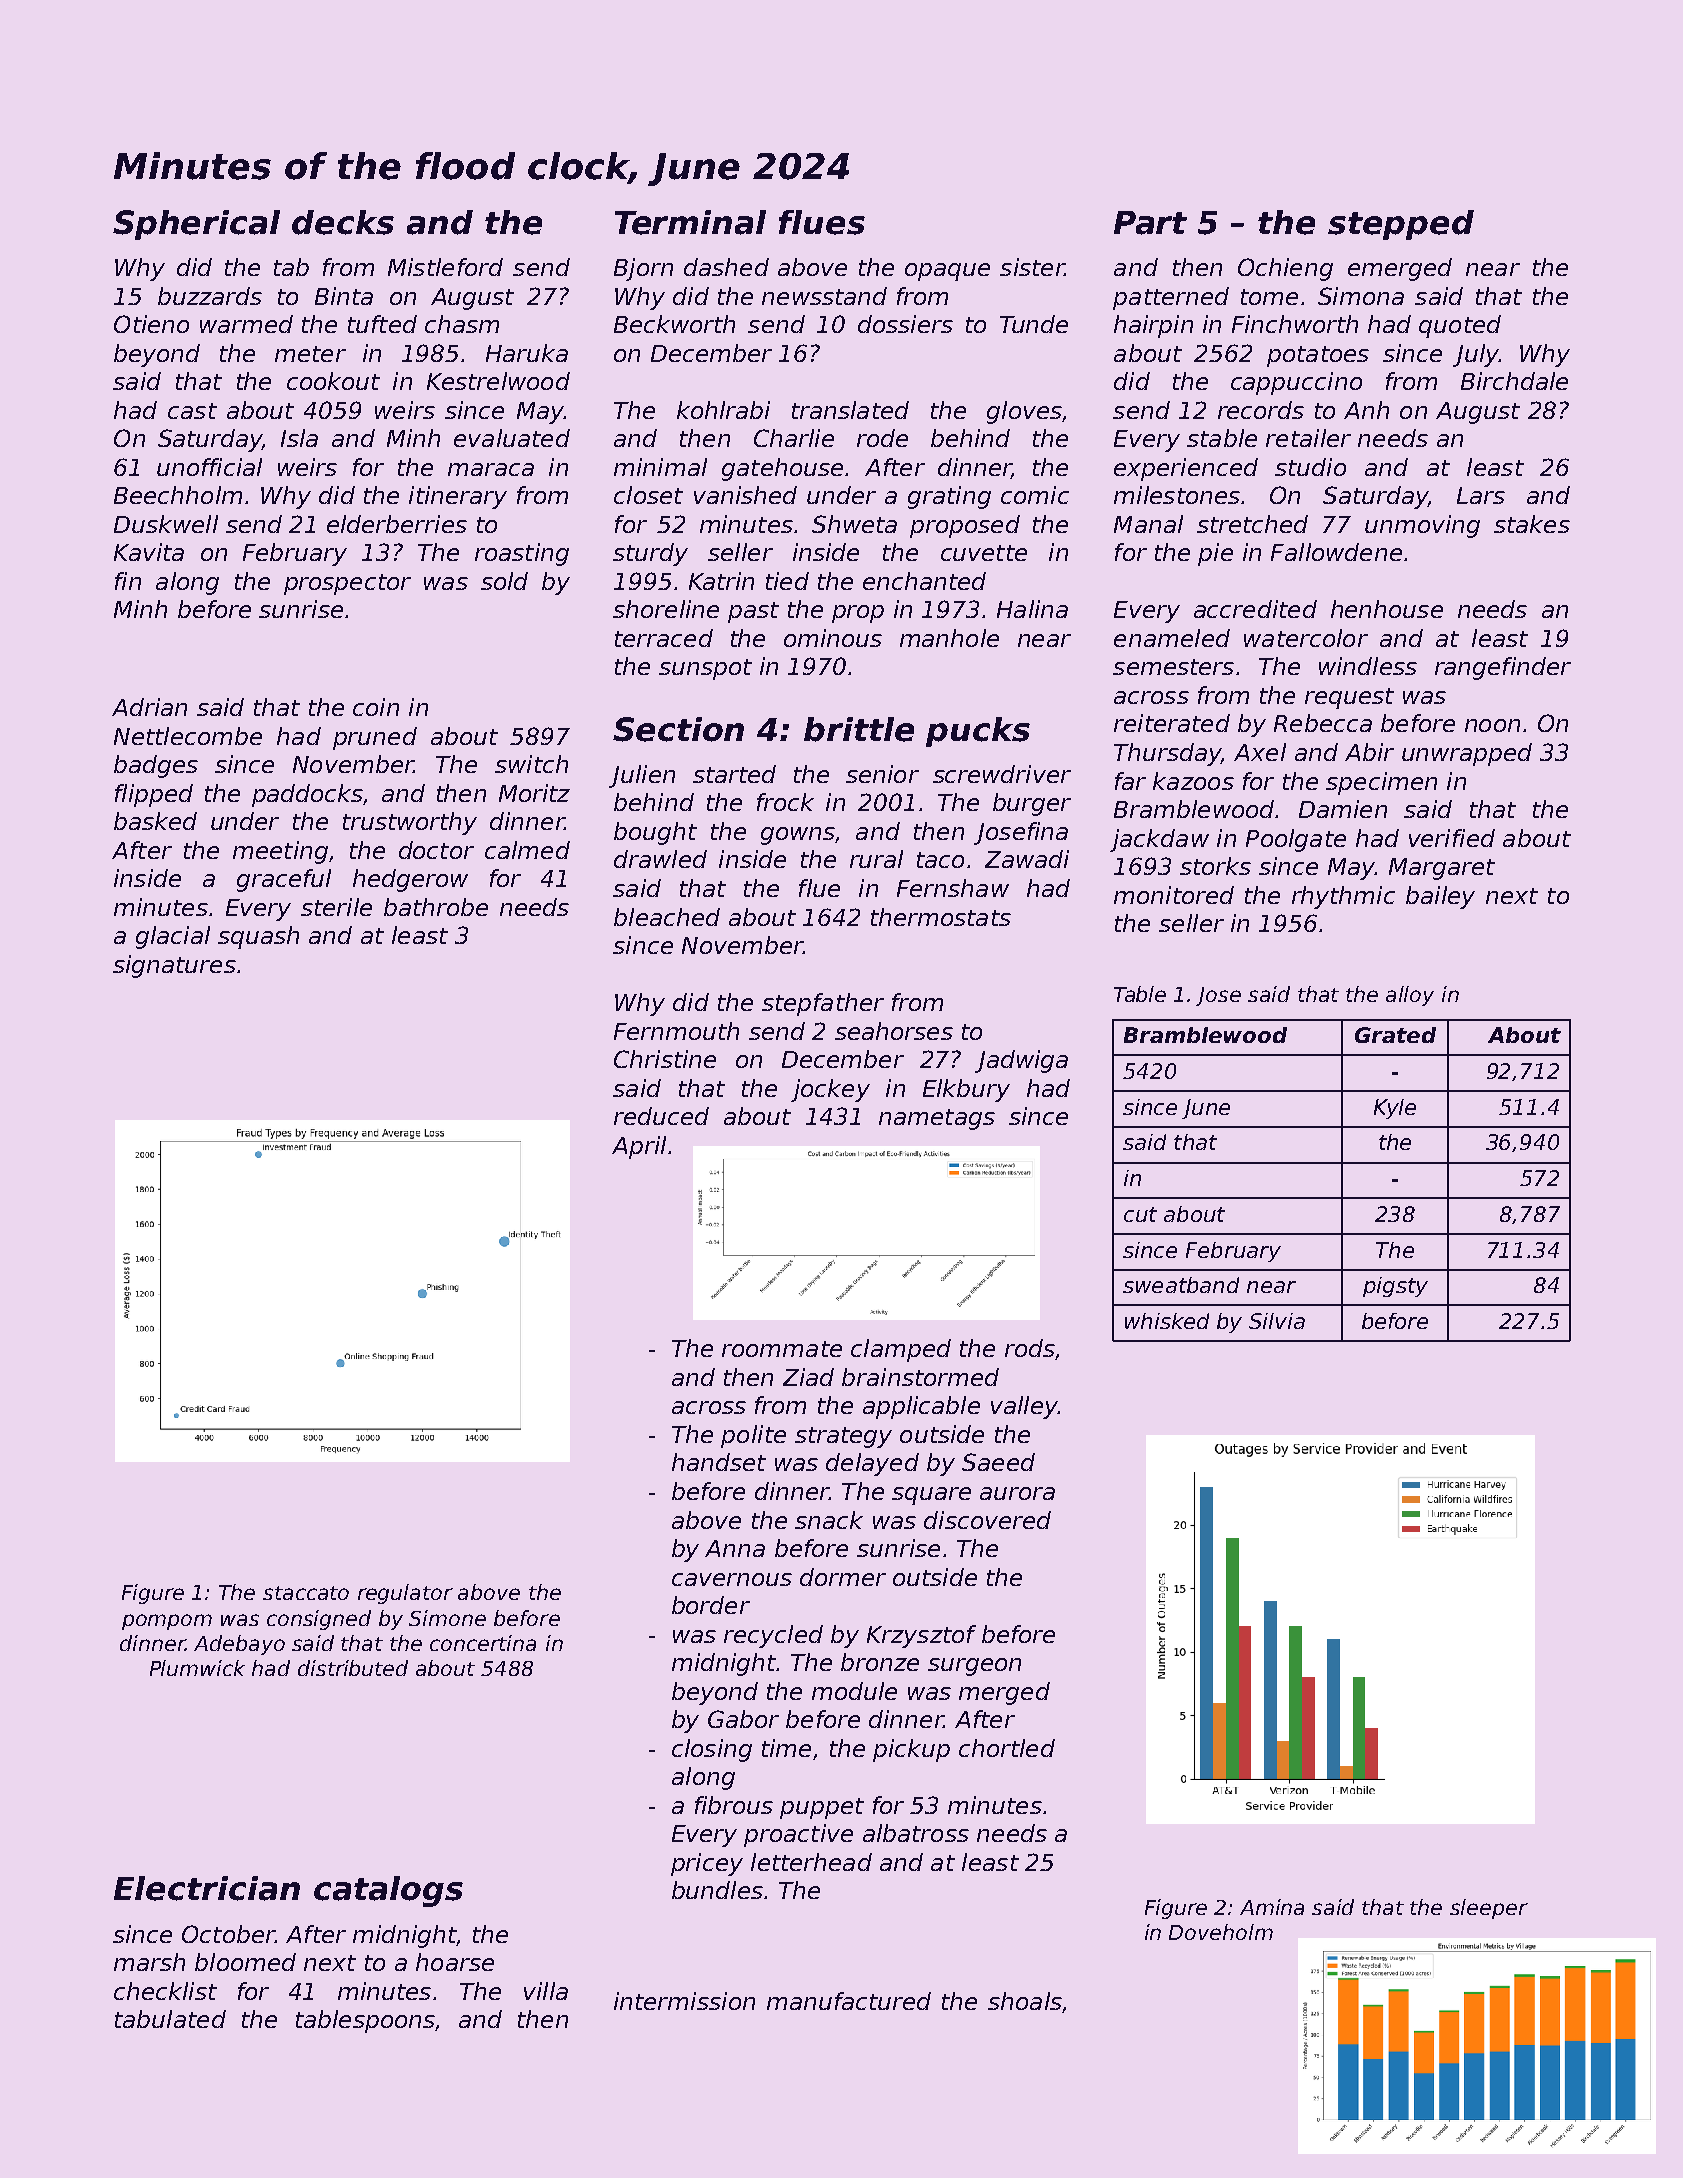 Image resolution: width=1683 pixels, height=2178 pixels. I want to click on Lars, so click(1481, 495).
